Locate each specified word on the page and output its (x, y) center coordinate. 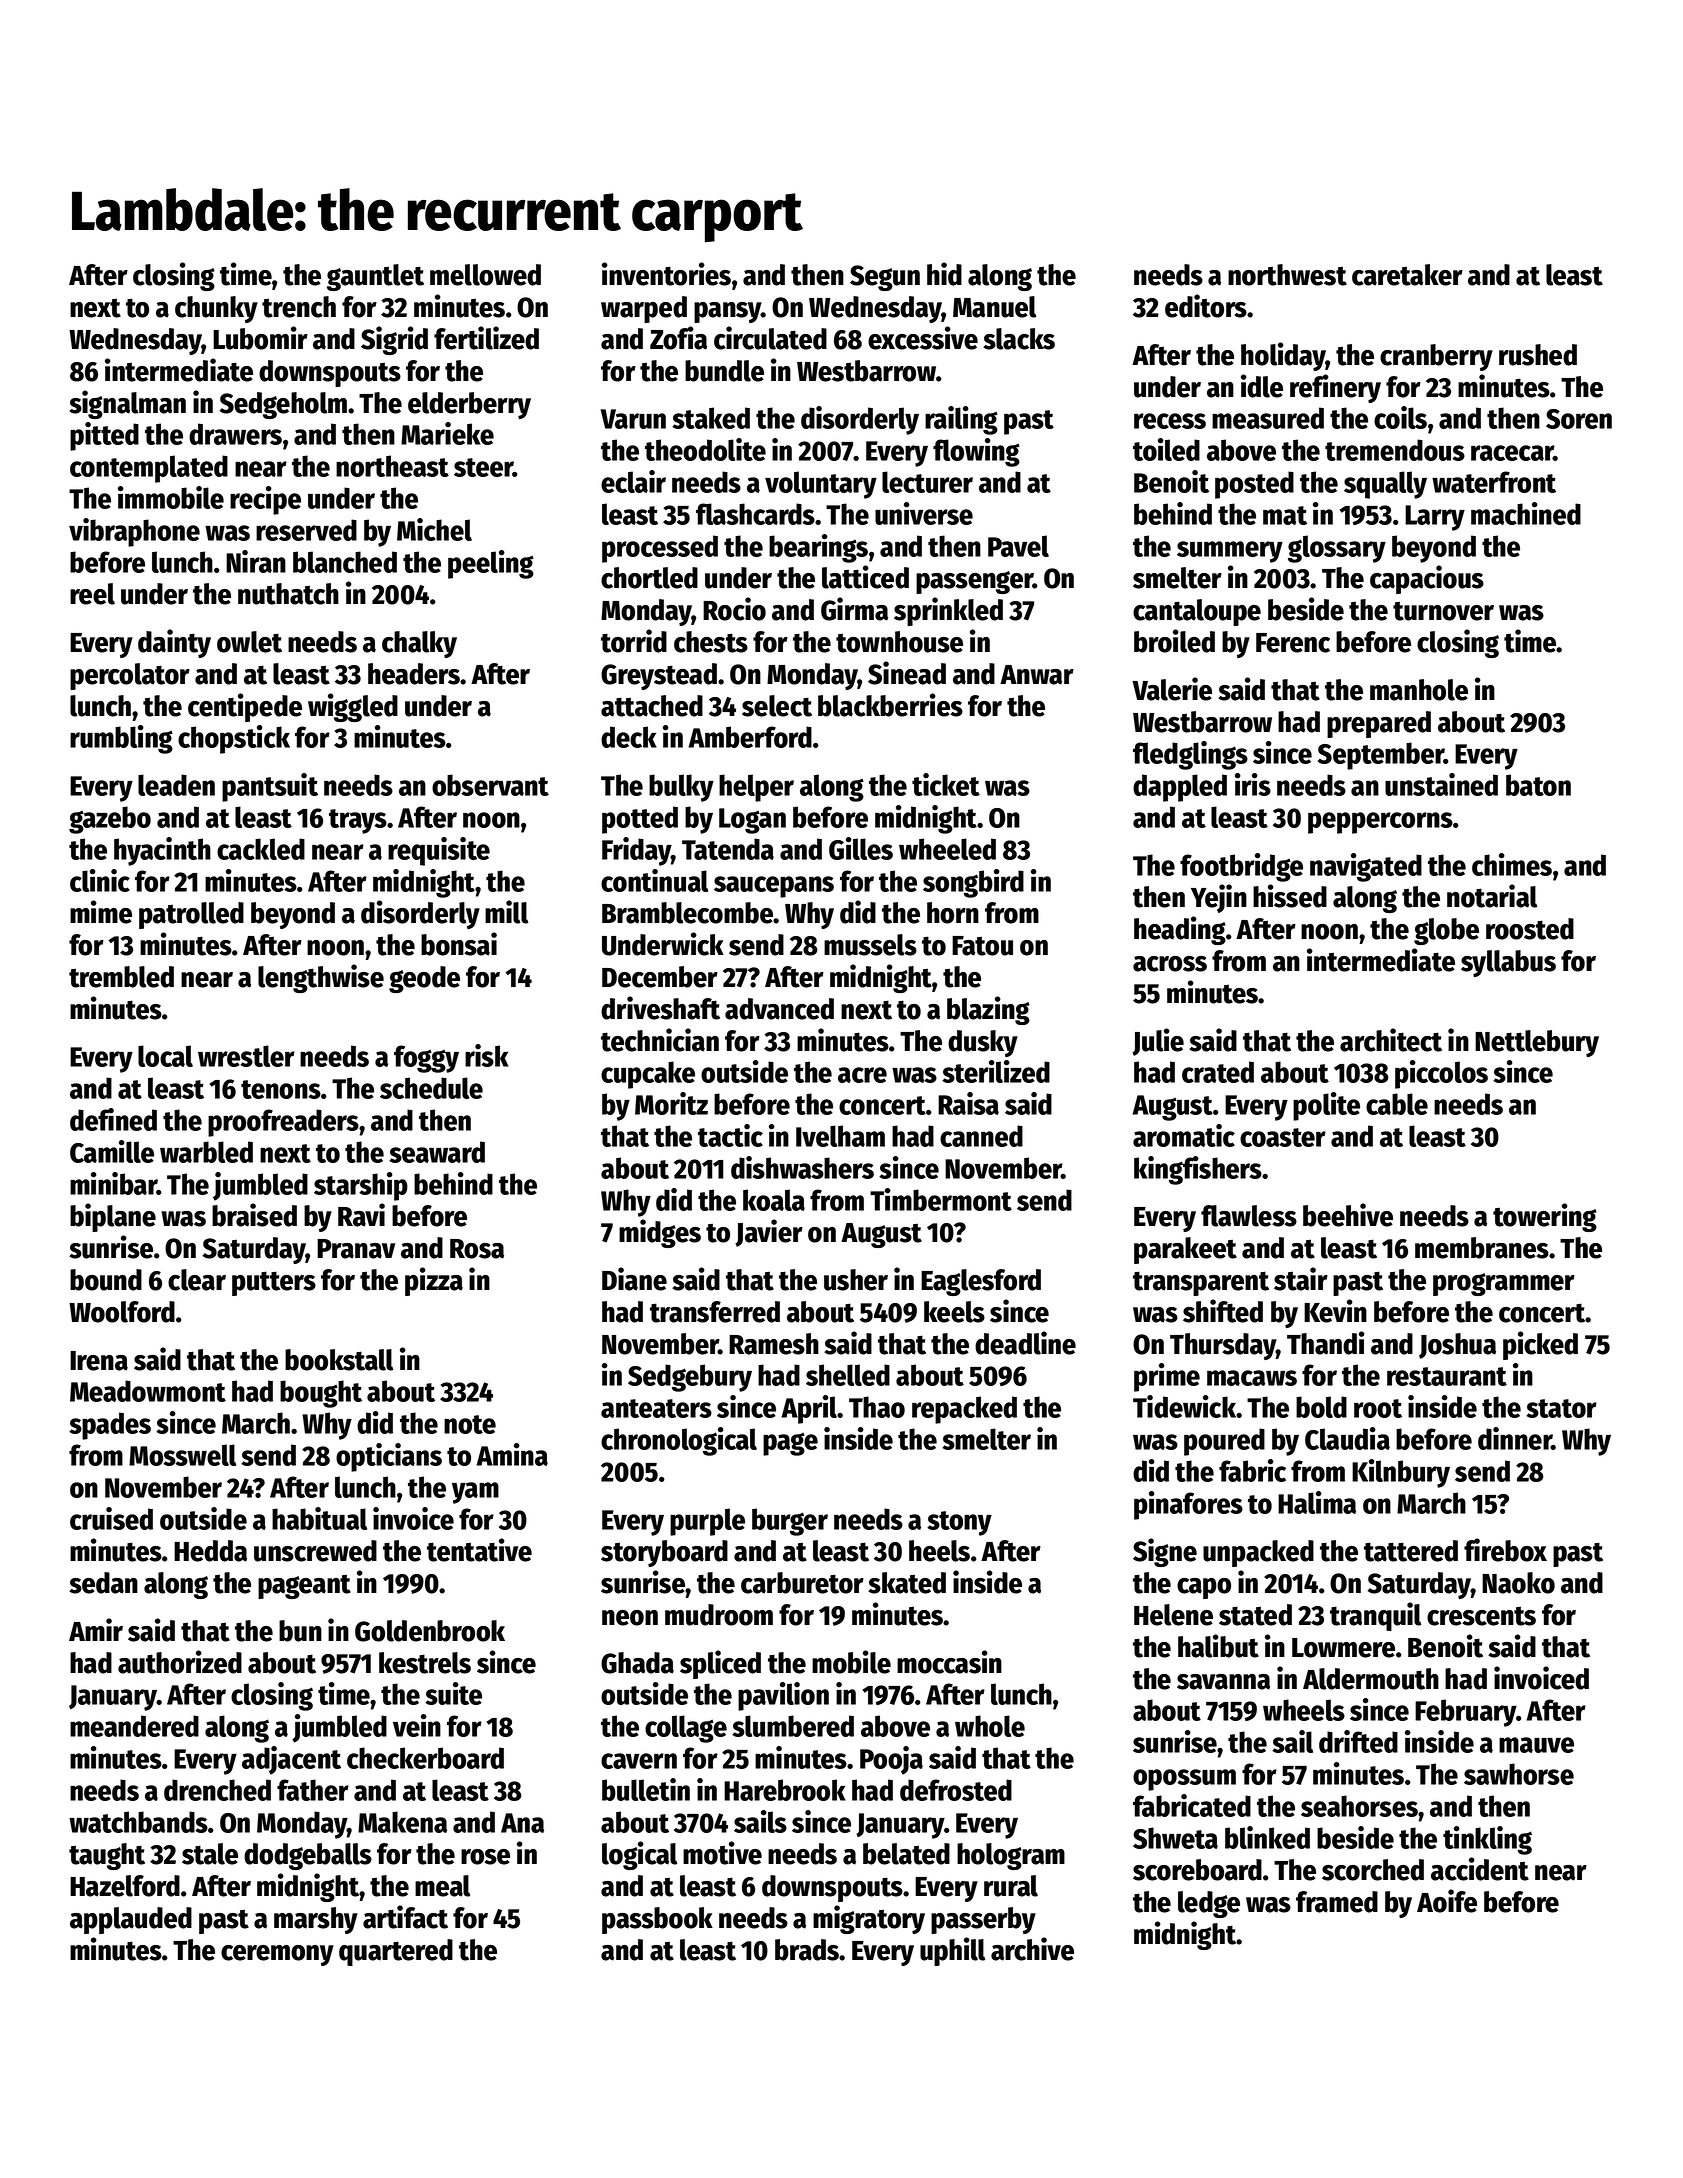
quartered (396, 1952)
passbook (657, 1920)
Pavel (1018, 546)
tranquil (1375, 1616)
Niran (256, 561)
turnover (1443, 611)
